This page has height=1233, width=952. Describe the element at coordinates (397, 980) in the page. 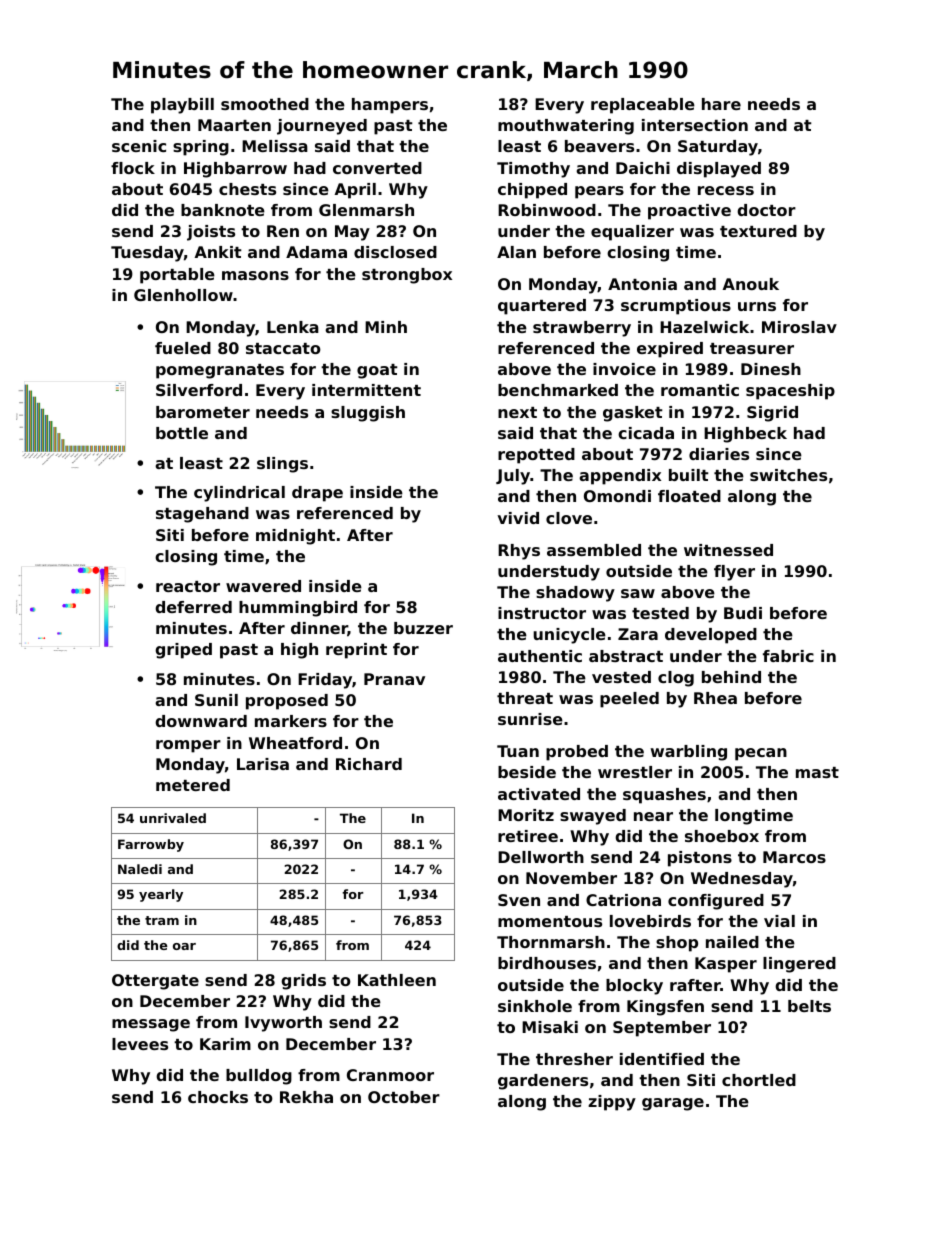

I see `Kathleen` at that location.
